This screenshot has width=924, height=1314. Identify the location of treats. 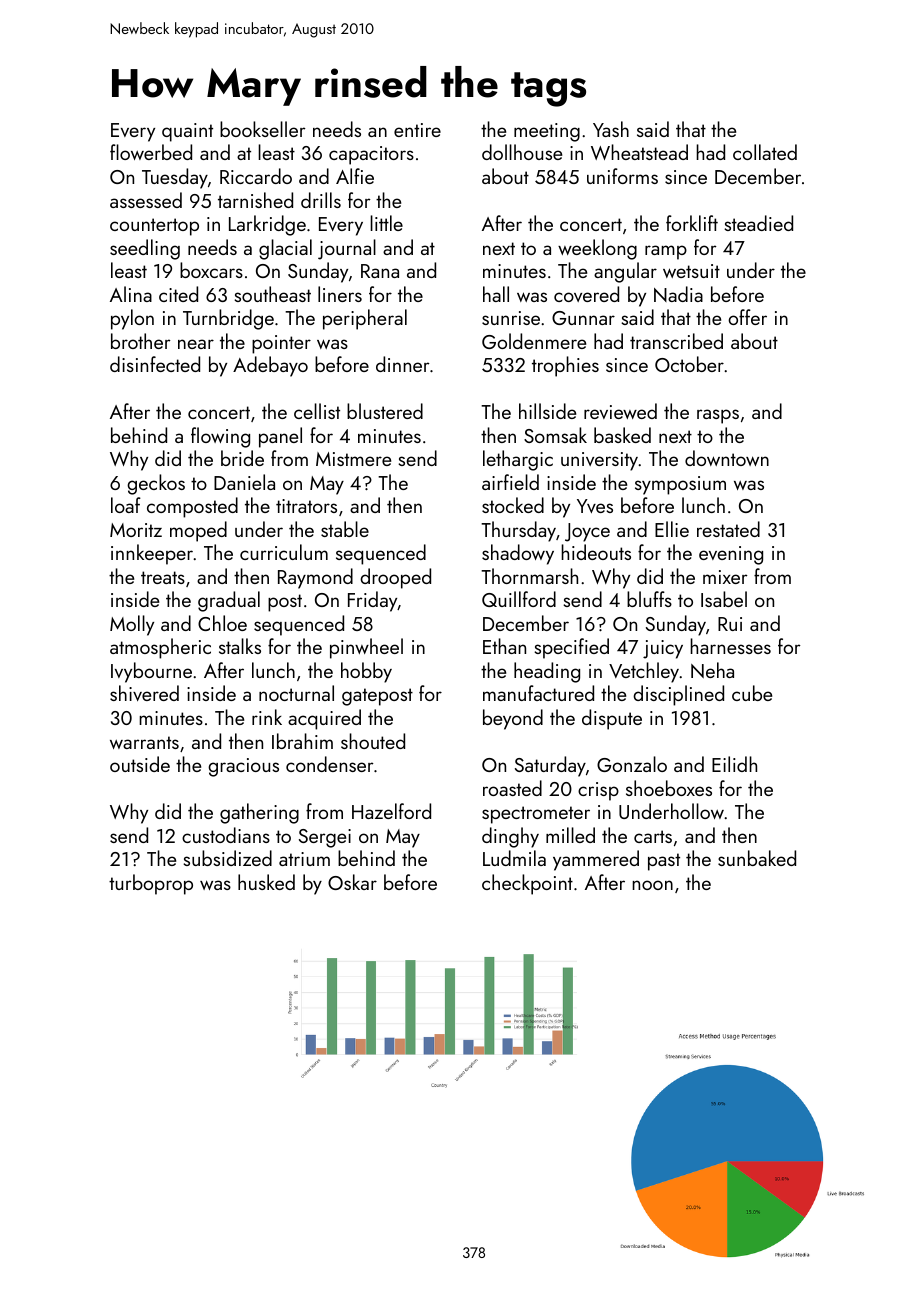
(163, 577).
